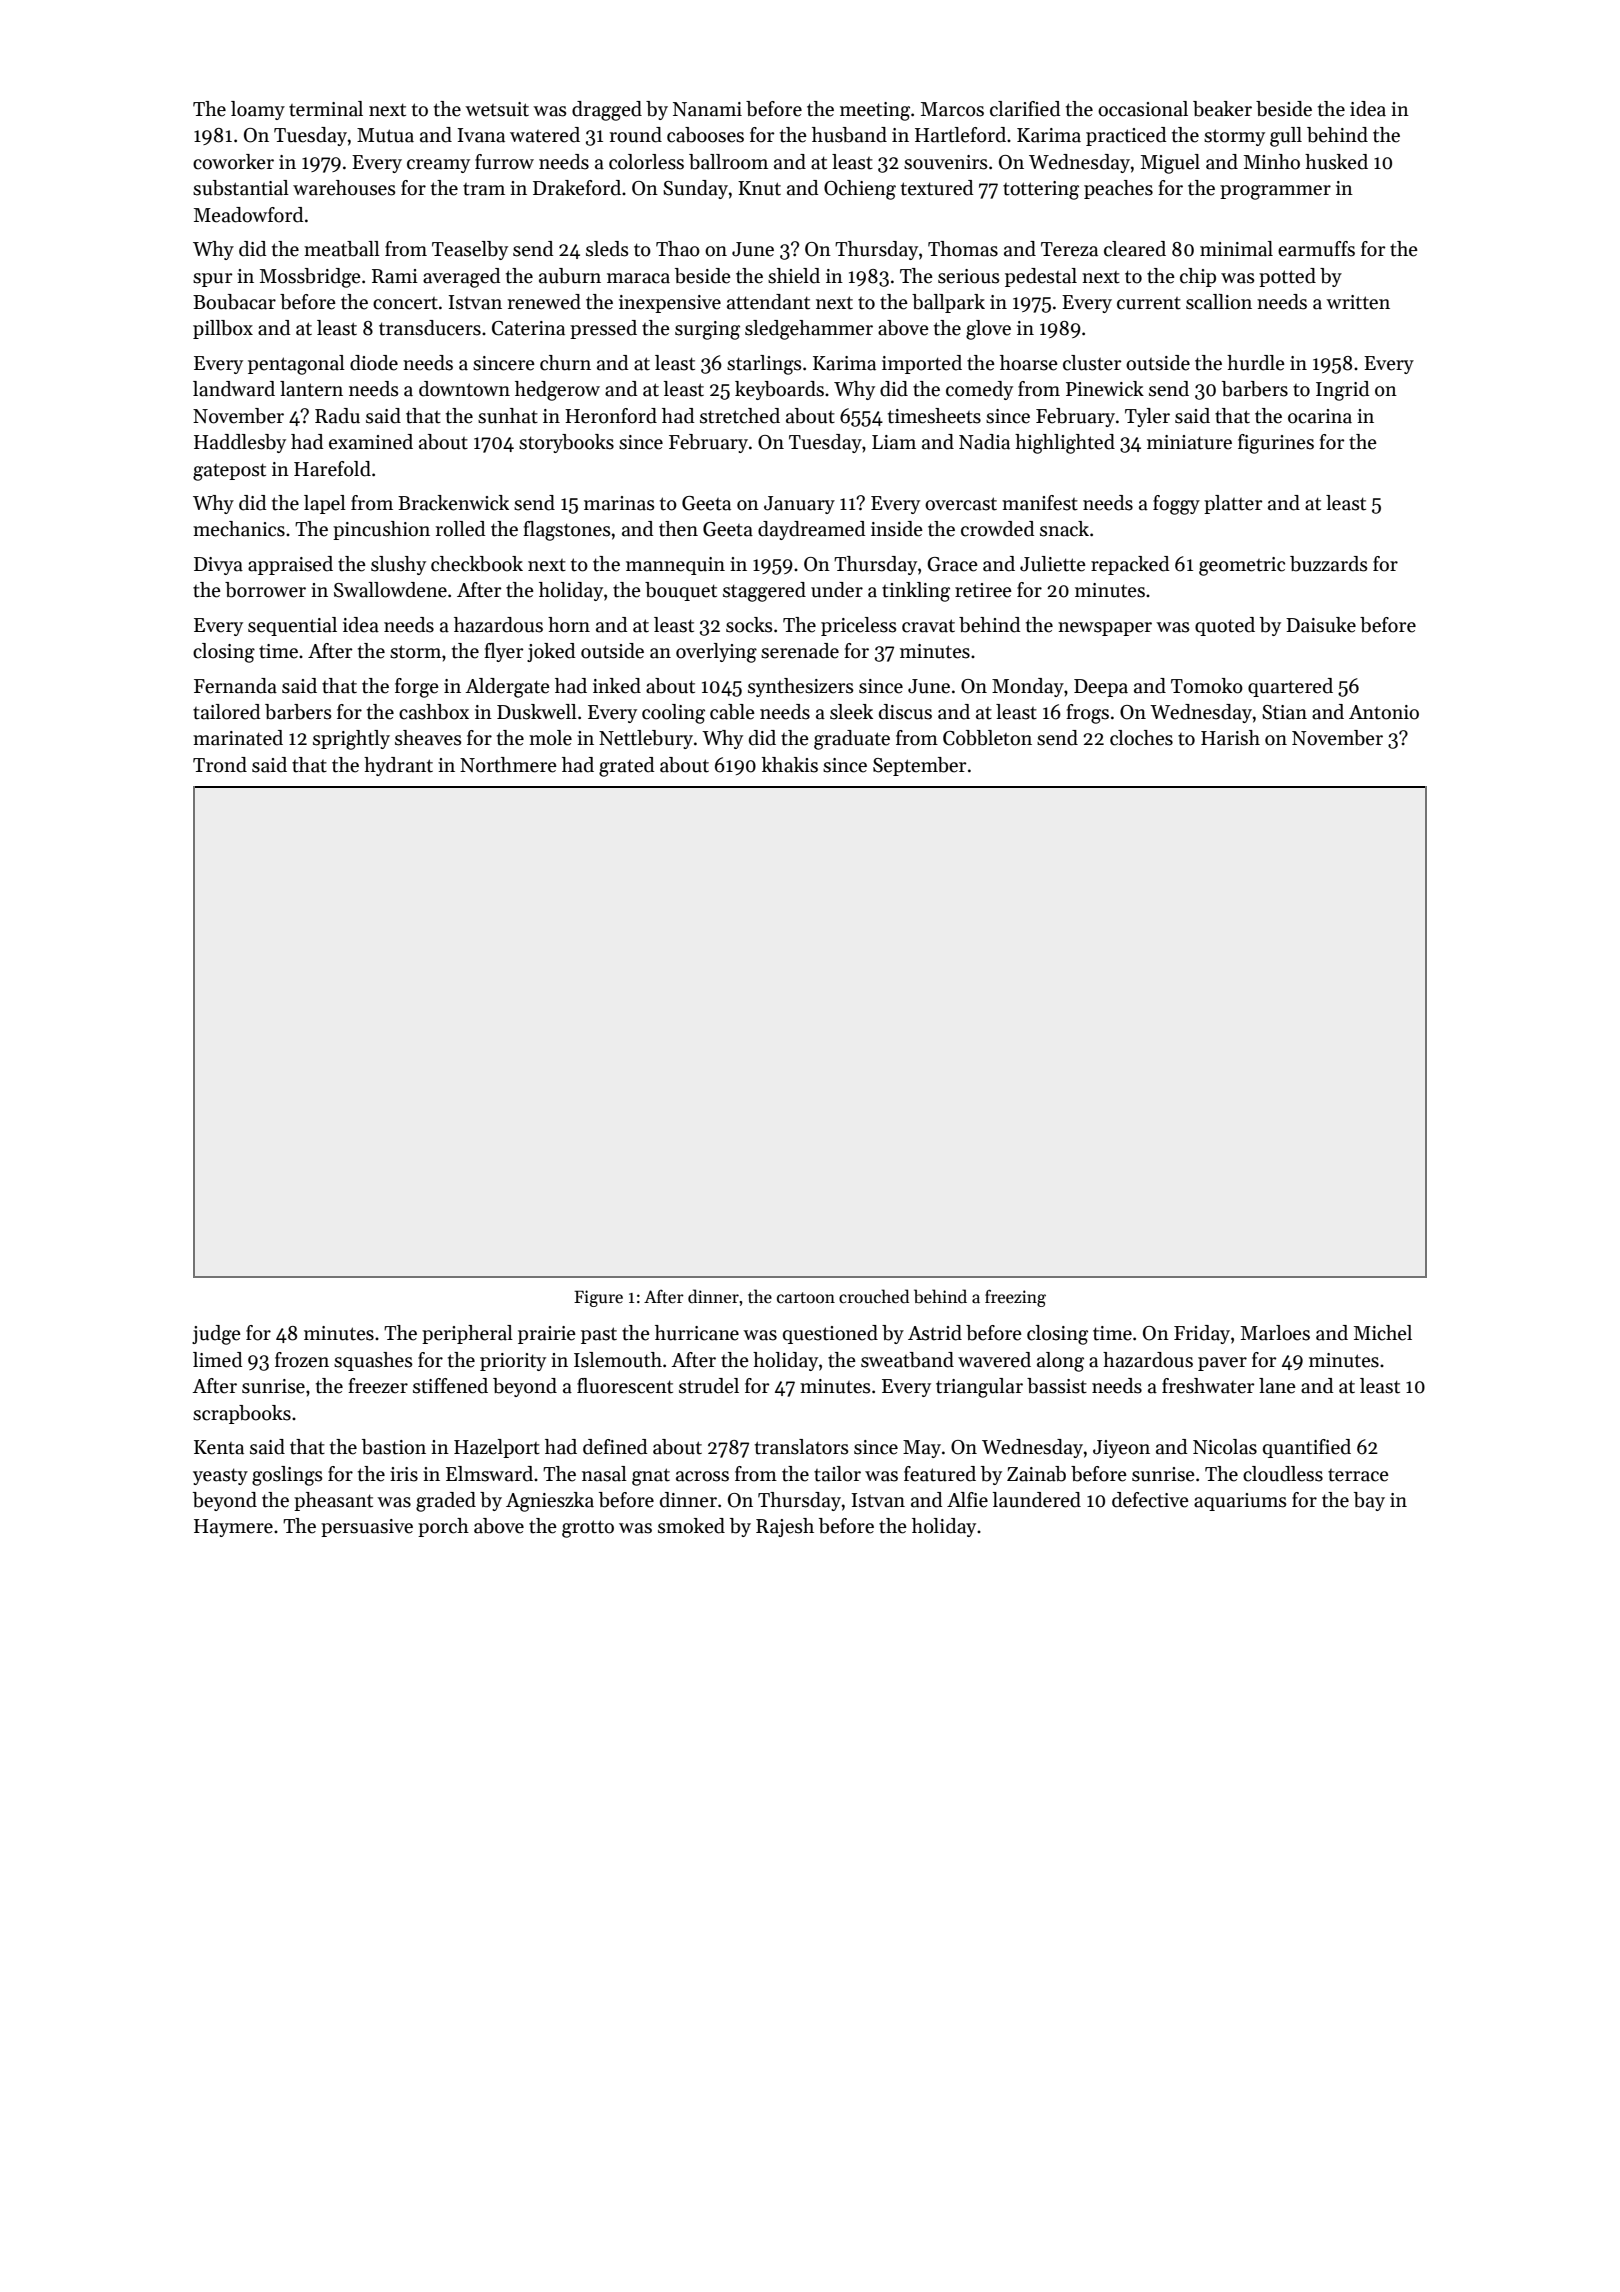  What do you see at coordinates (398, 766) in the screenshot?
I see `hydrant` at bounding box center [398, 766].
